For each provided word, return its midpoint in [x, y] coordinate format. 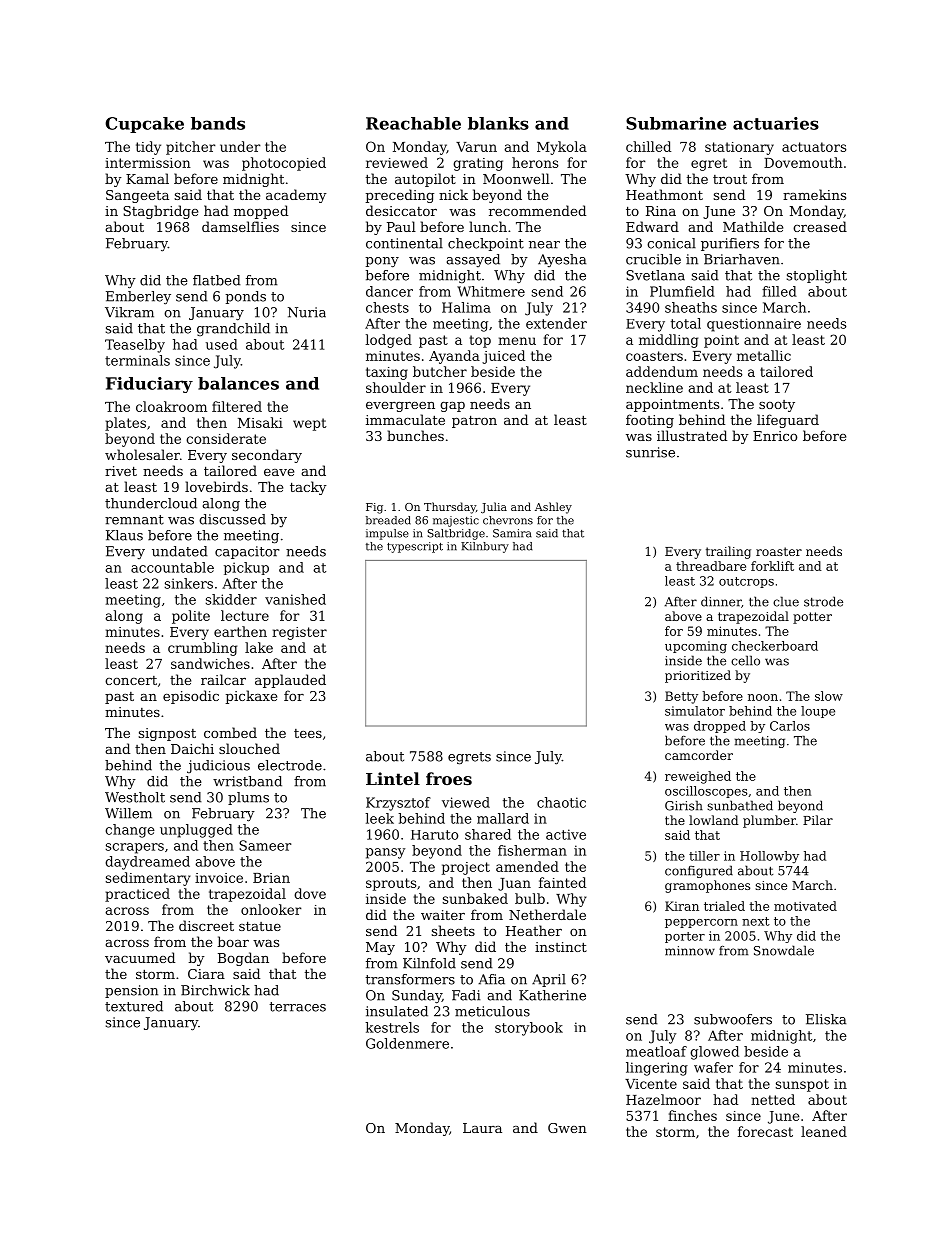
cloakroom [171, 406]
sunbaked [475, 898]
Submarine [676, 123]
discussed [232, 519]
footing [650, 421]
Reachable [413, 123]
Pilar [818, 820]
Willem [128, 813]
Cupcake [144, 125]
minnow [690, 951]
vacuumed [140, 957]
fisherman [532, 850]
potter [812, 618]
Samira [512, 533]
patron [474, 421]
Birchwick [215, 990]
